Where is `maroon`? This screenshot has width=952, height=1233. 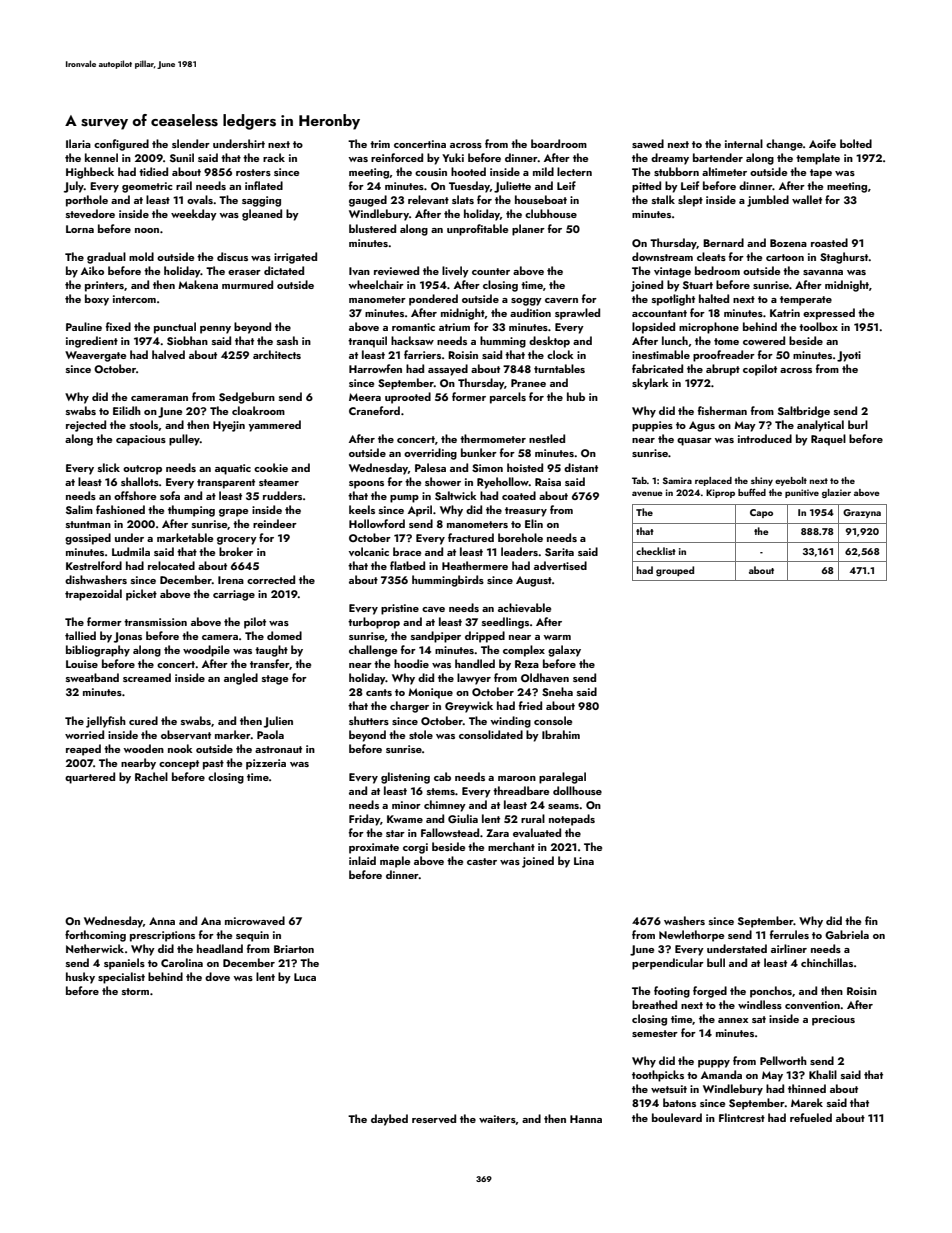 maroon is located at coordinates (517, 778).
